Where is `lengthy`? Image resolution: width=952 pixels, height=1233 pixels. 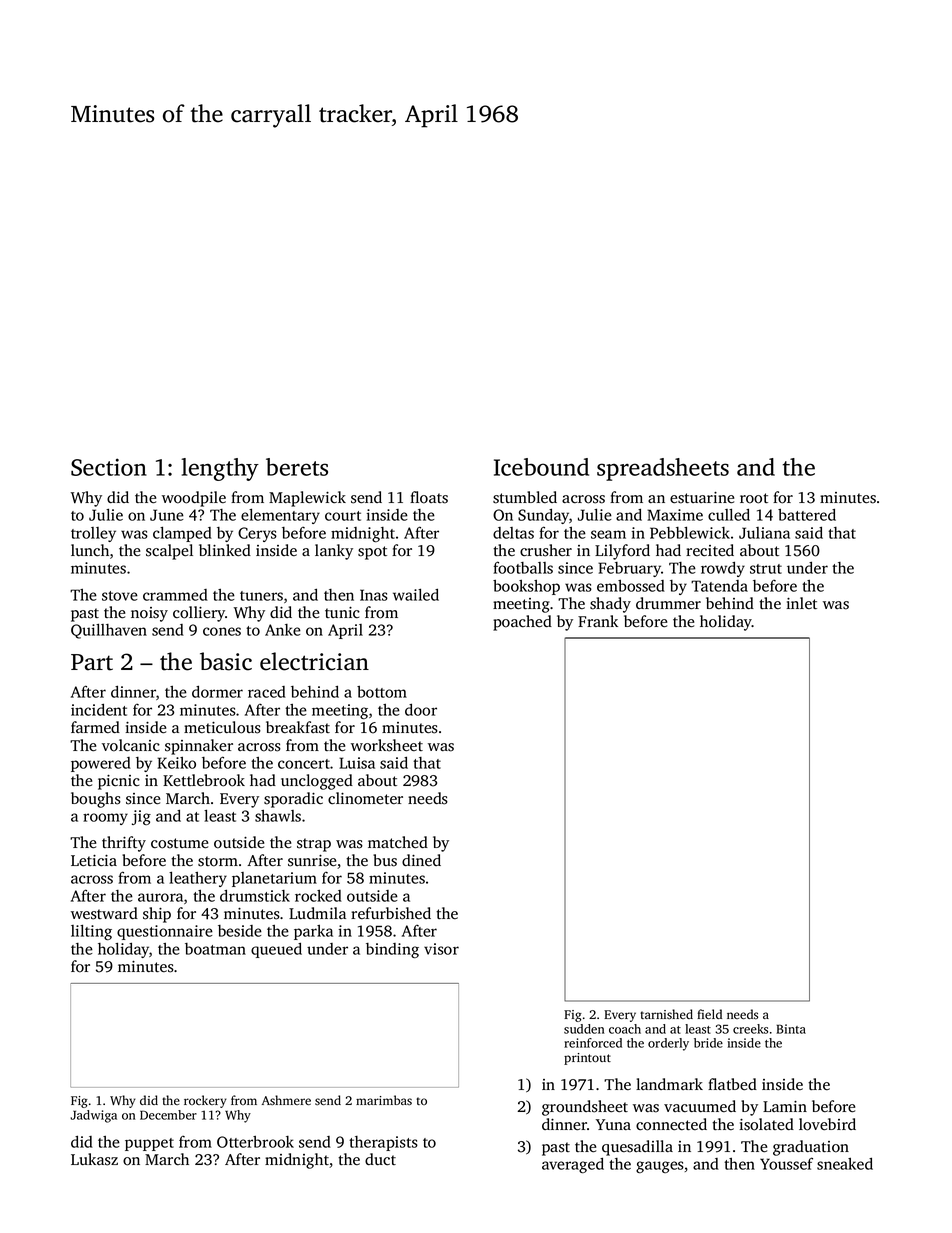
lengthy is located at coordinates (220, 469).
